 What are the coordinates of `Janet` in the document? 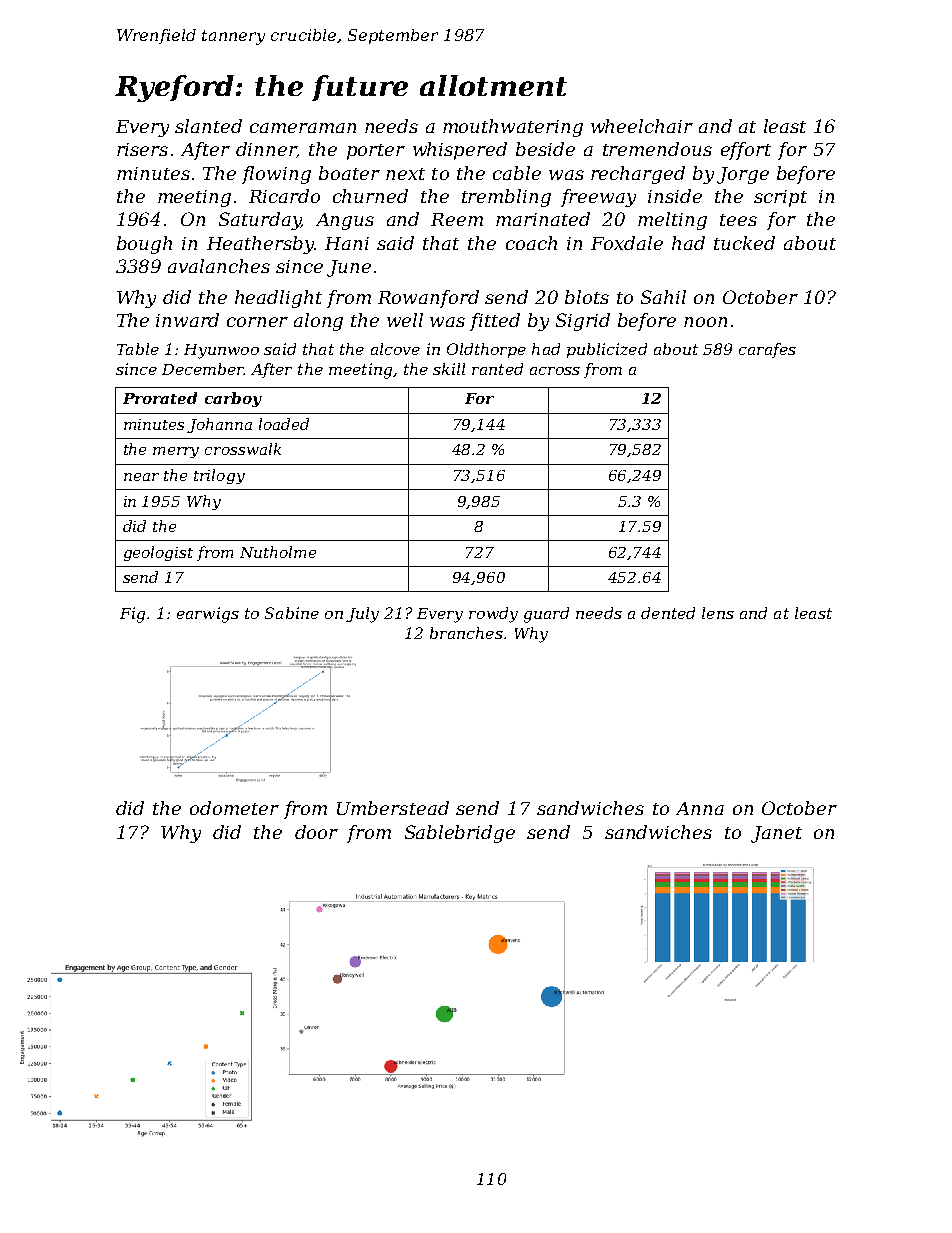 It's located at (776, 834).
